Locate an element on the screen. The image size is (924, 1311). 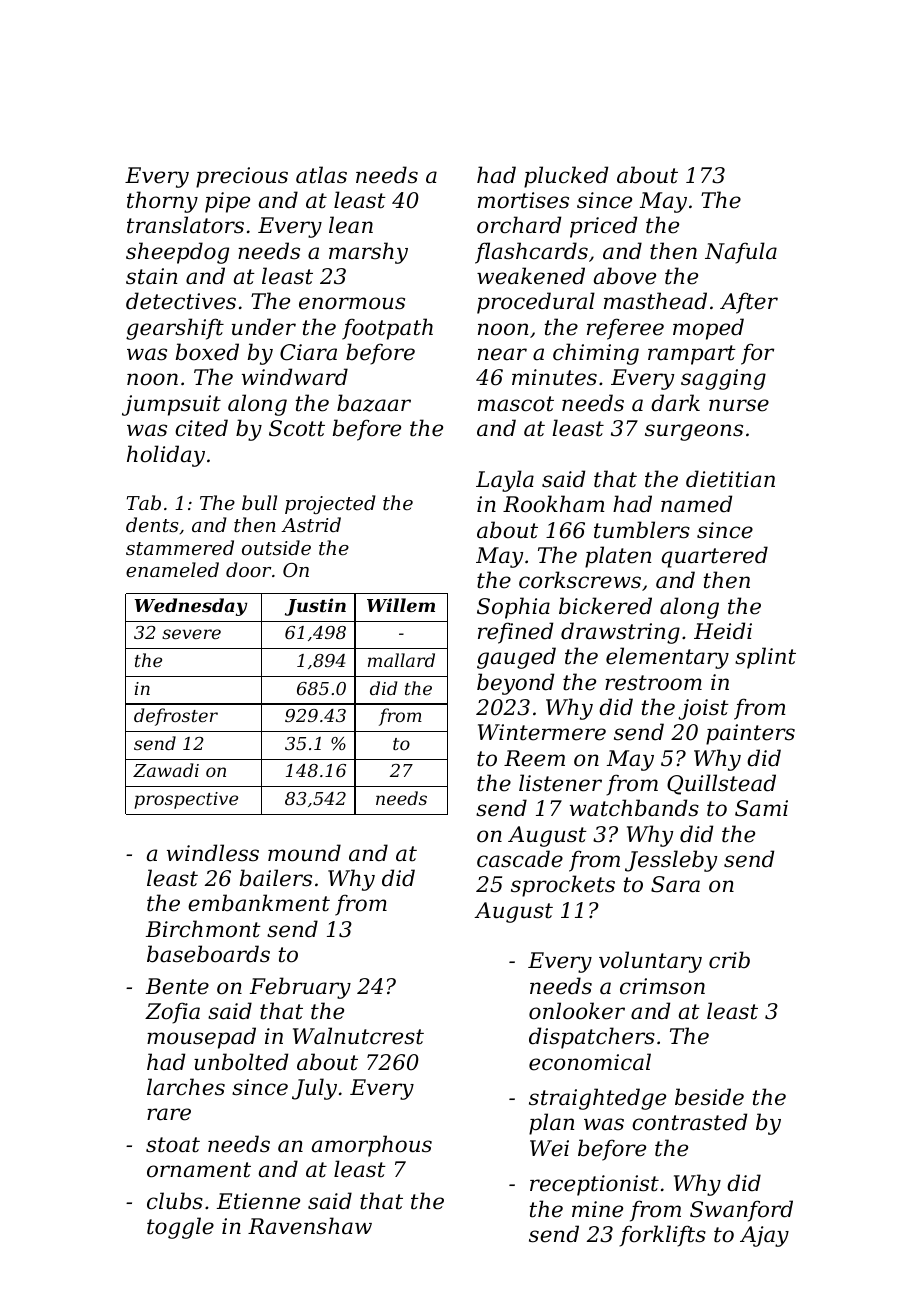
Nafula is located at coordinates (741, 253).
